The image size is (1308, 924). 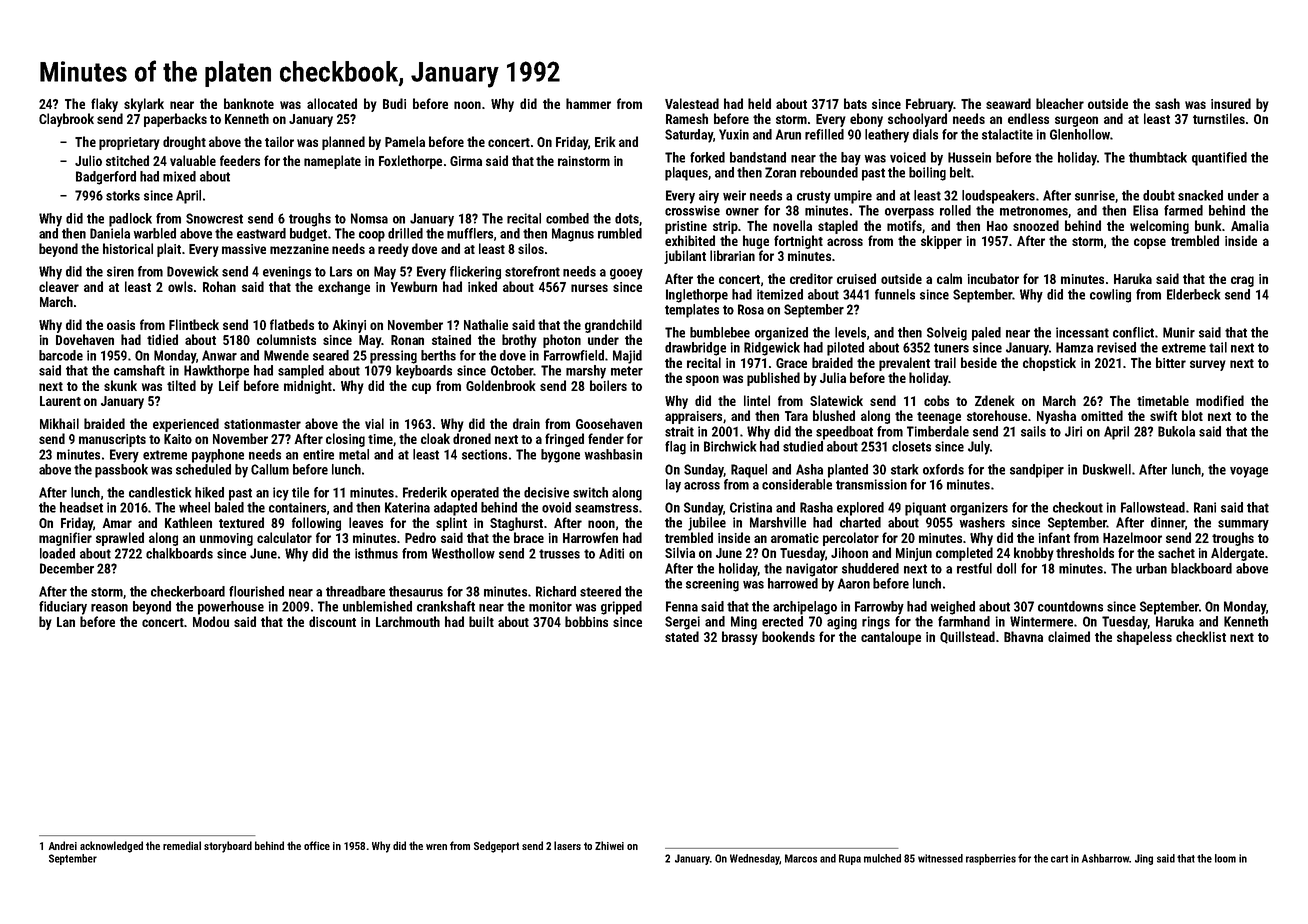 What do you see at coordinates (940, 858) in the document?
I see `witnessed` at bounding box center [940, 858].
